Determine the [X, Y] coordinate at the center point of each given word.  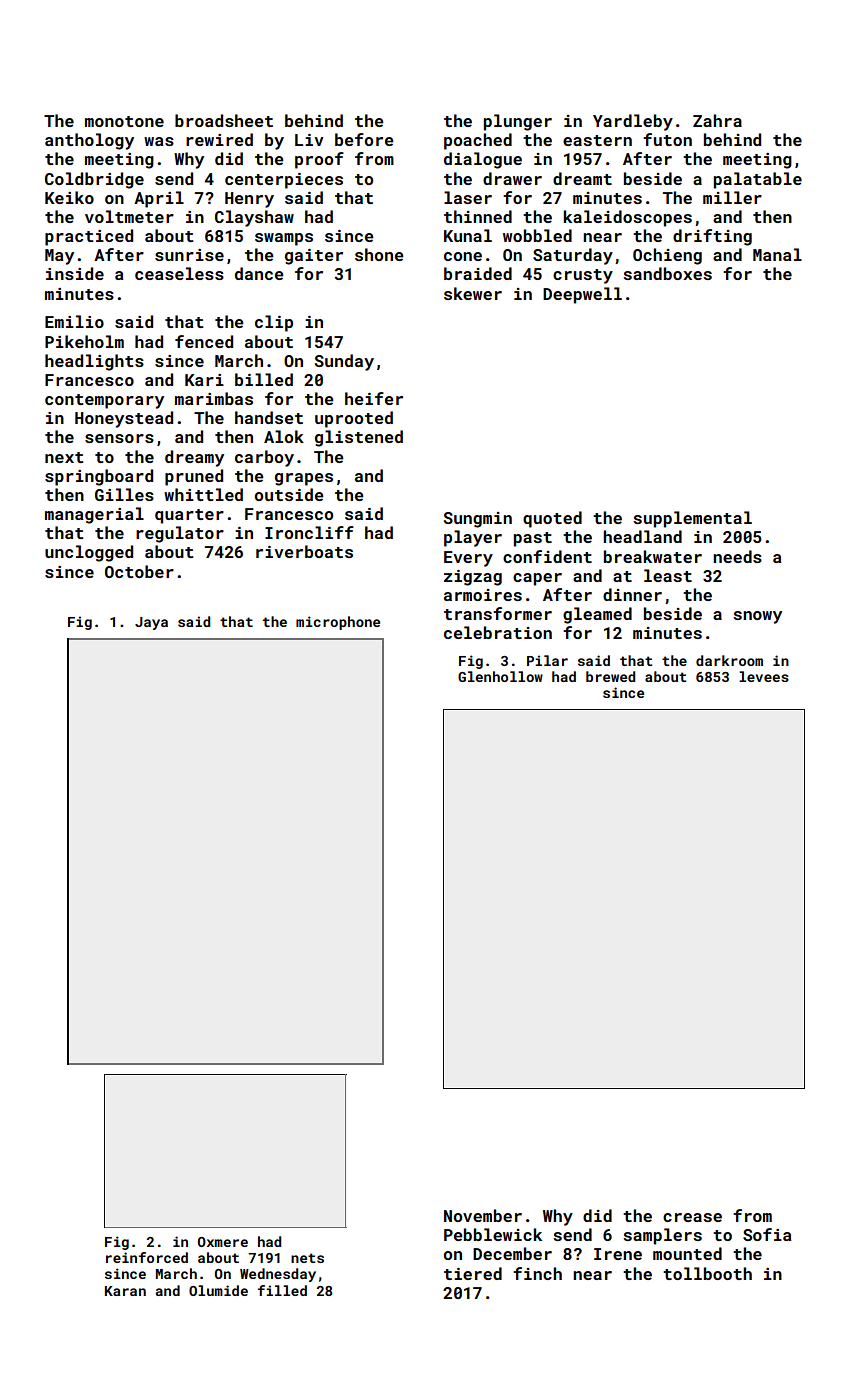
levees [764, 676]
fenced [204, 341]
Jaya [151, 623]
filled [282, 1290]
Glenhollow [500, 676]
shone [379, 254]
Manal [777, 254]
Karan [125, 1291]
